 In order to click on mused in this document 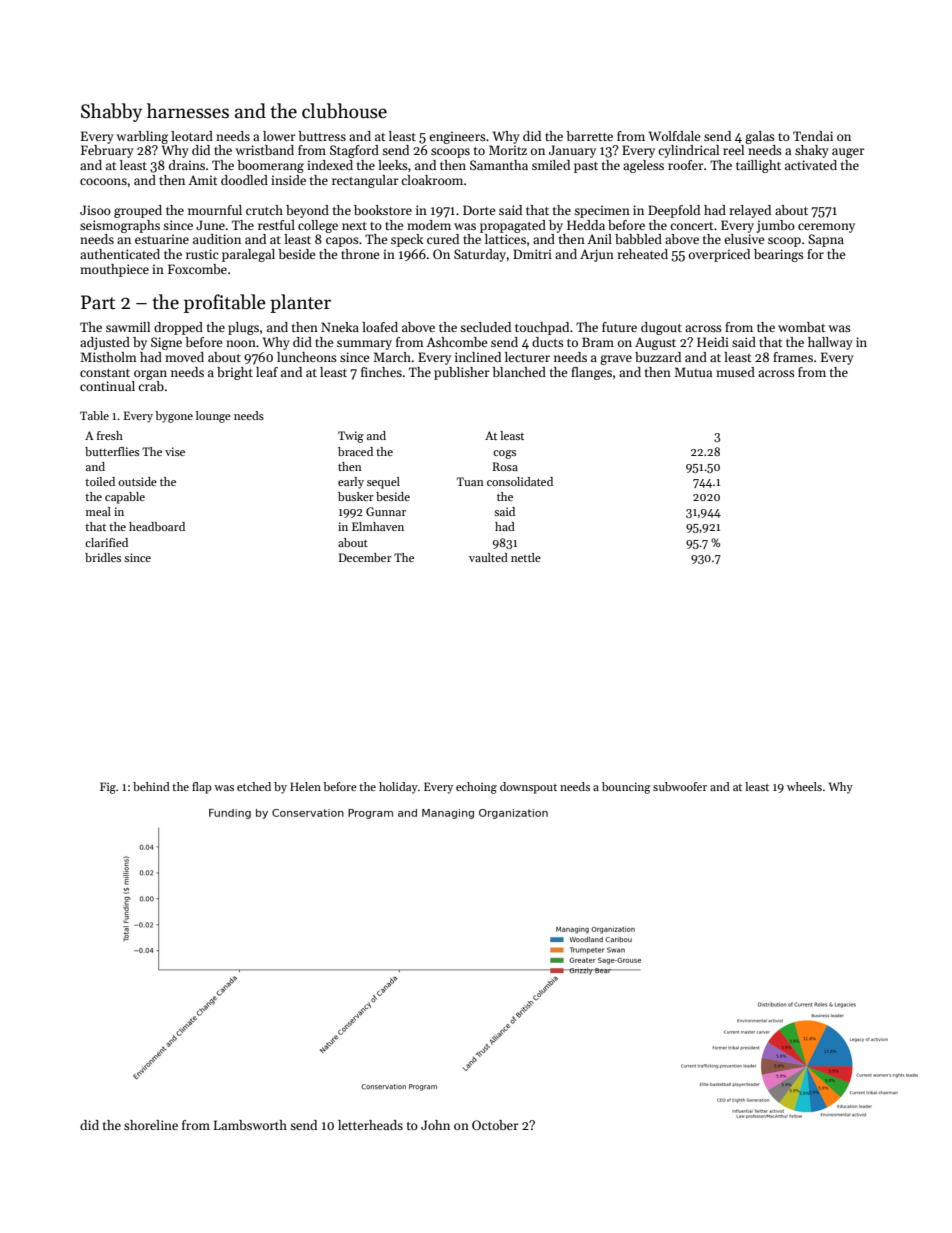, I will do `click(735, 372)`.
